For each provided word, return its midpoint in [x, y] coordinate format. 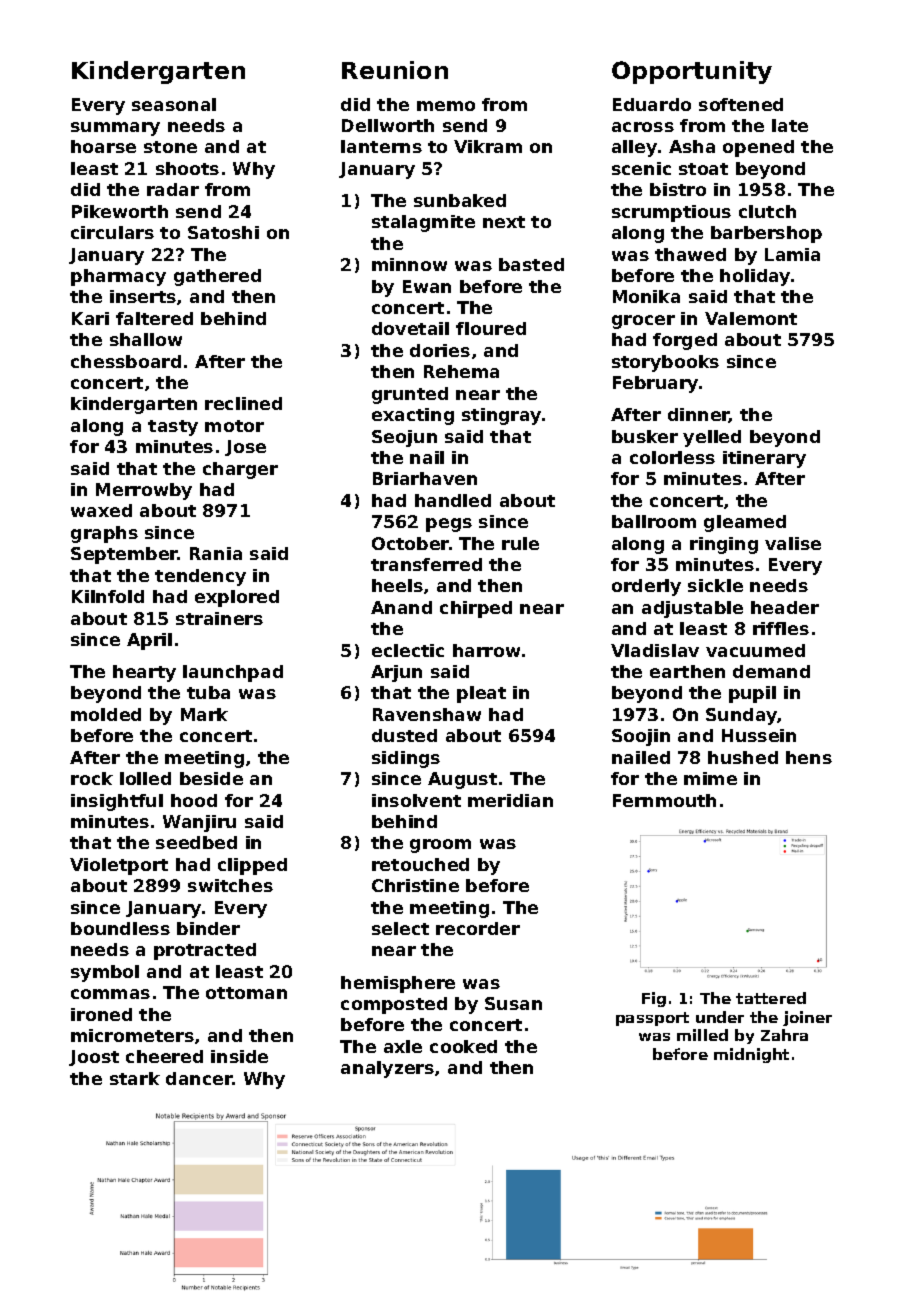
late [790, 125]
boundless [120, 928]
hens [809, 757]
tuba [208, 692]
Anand [401, 607]
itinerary [764, 459]
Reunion [395, 70]
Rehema [461, 371]
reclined [243, 403]
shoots [187, 168]
